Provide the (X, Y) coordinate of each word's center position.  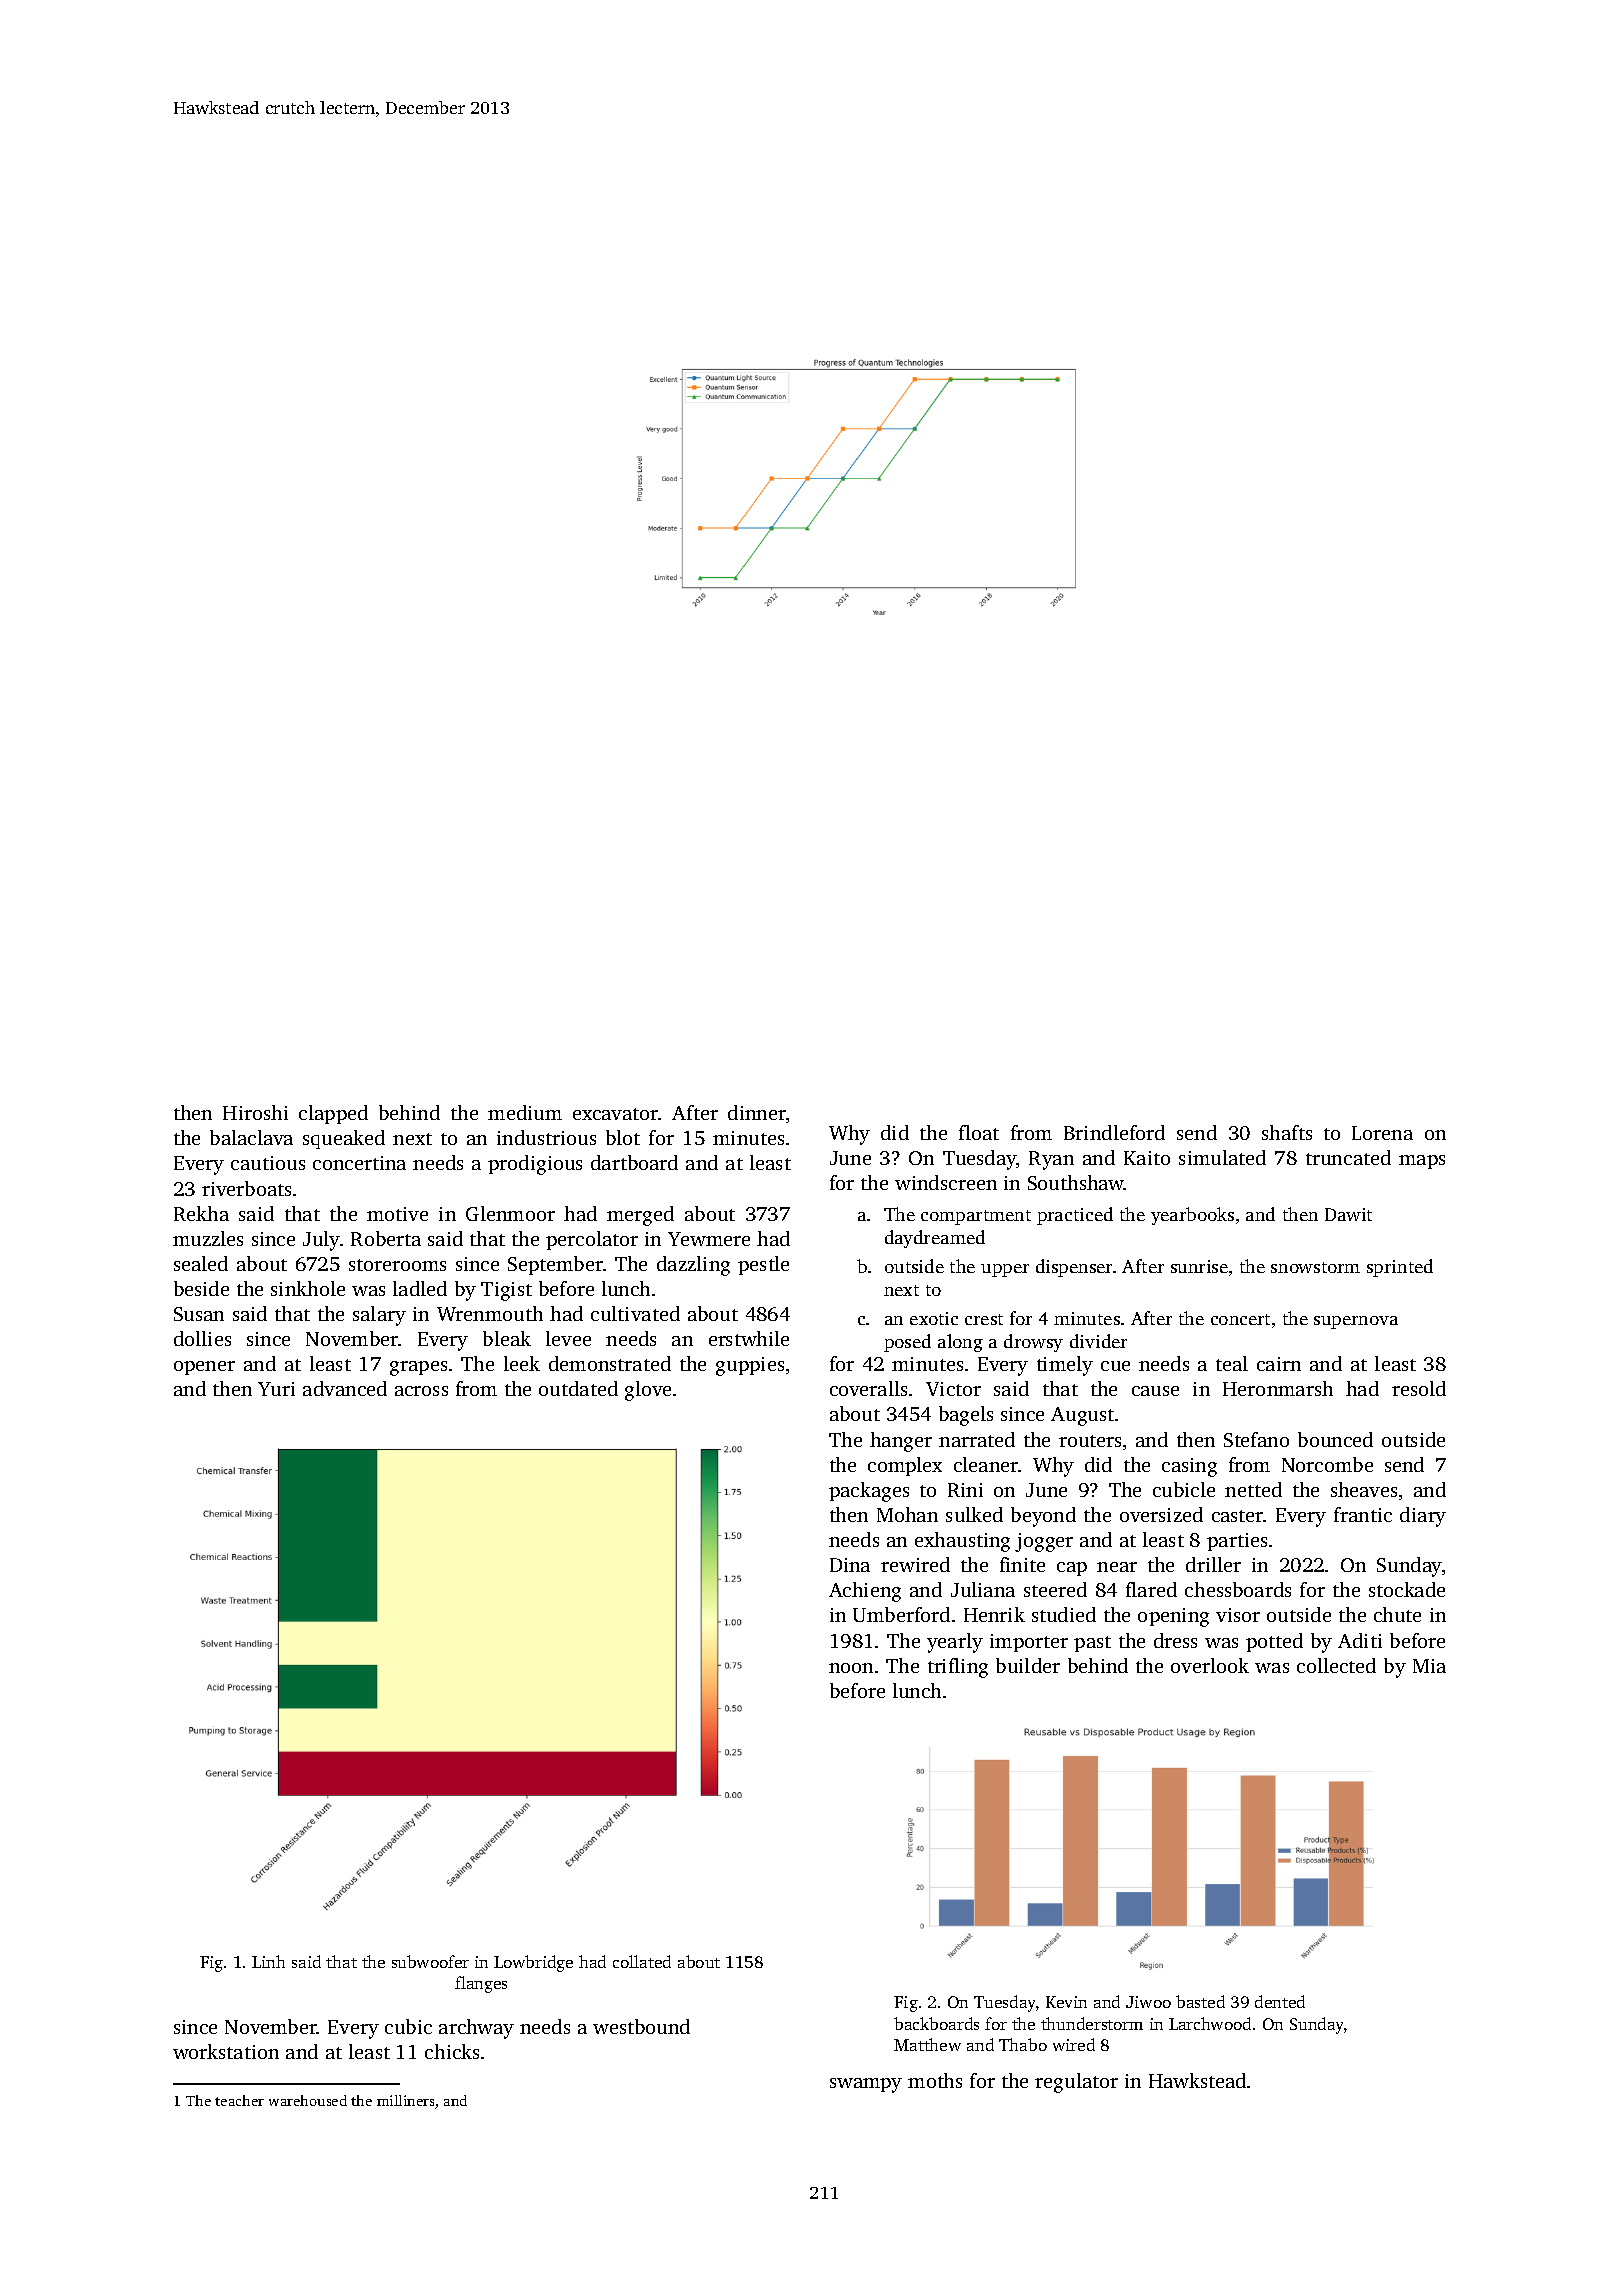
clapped (333, 1114)
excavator (616, 1114)
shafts (1287, 1132)
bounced (1335, 1439)
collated (642, 1961)
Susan (199, 1314)
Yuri (276, 1389)
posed (907, 1343)
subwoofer (430, 1961)
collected (1336, 1665)
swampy (866, 2085)
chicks (452, 2051)
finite (1022, 1564)
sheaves (1364, 1489)
